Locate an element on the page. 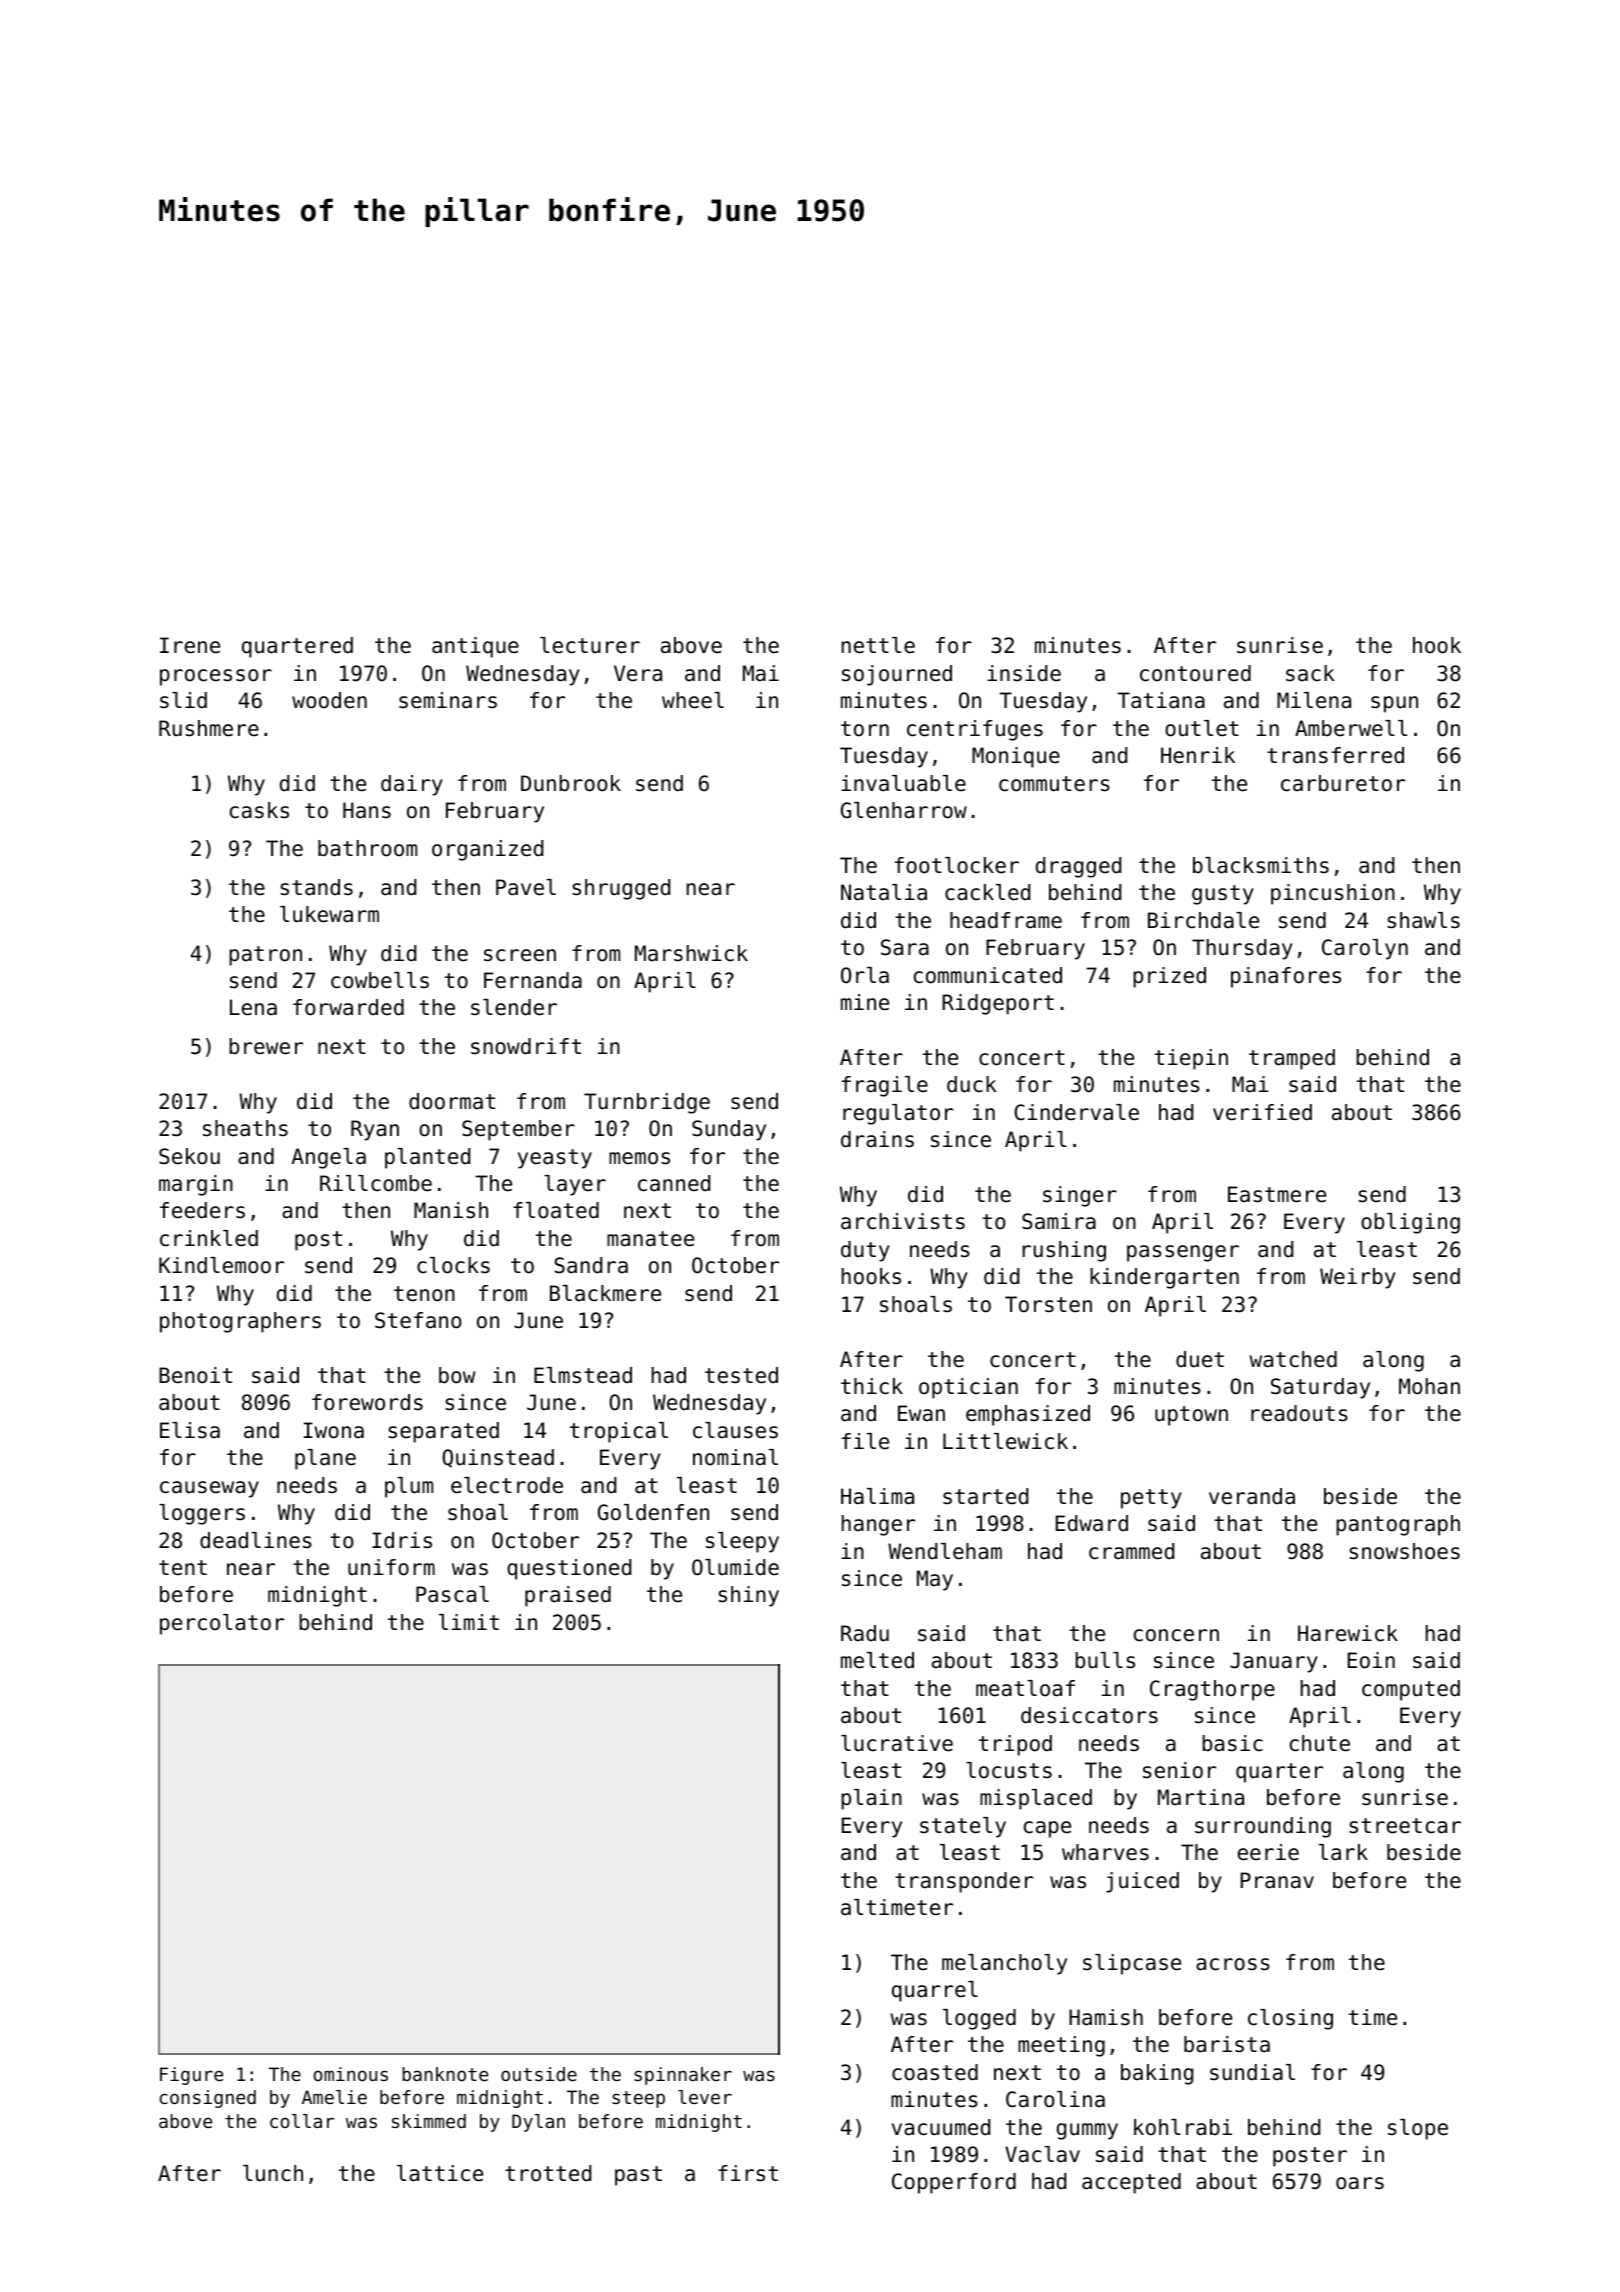  gusty is located at coordinates (1223, 895).
